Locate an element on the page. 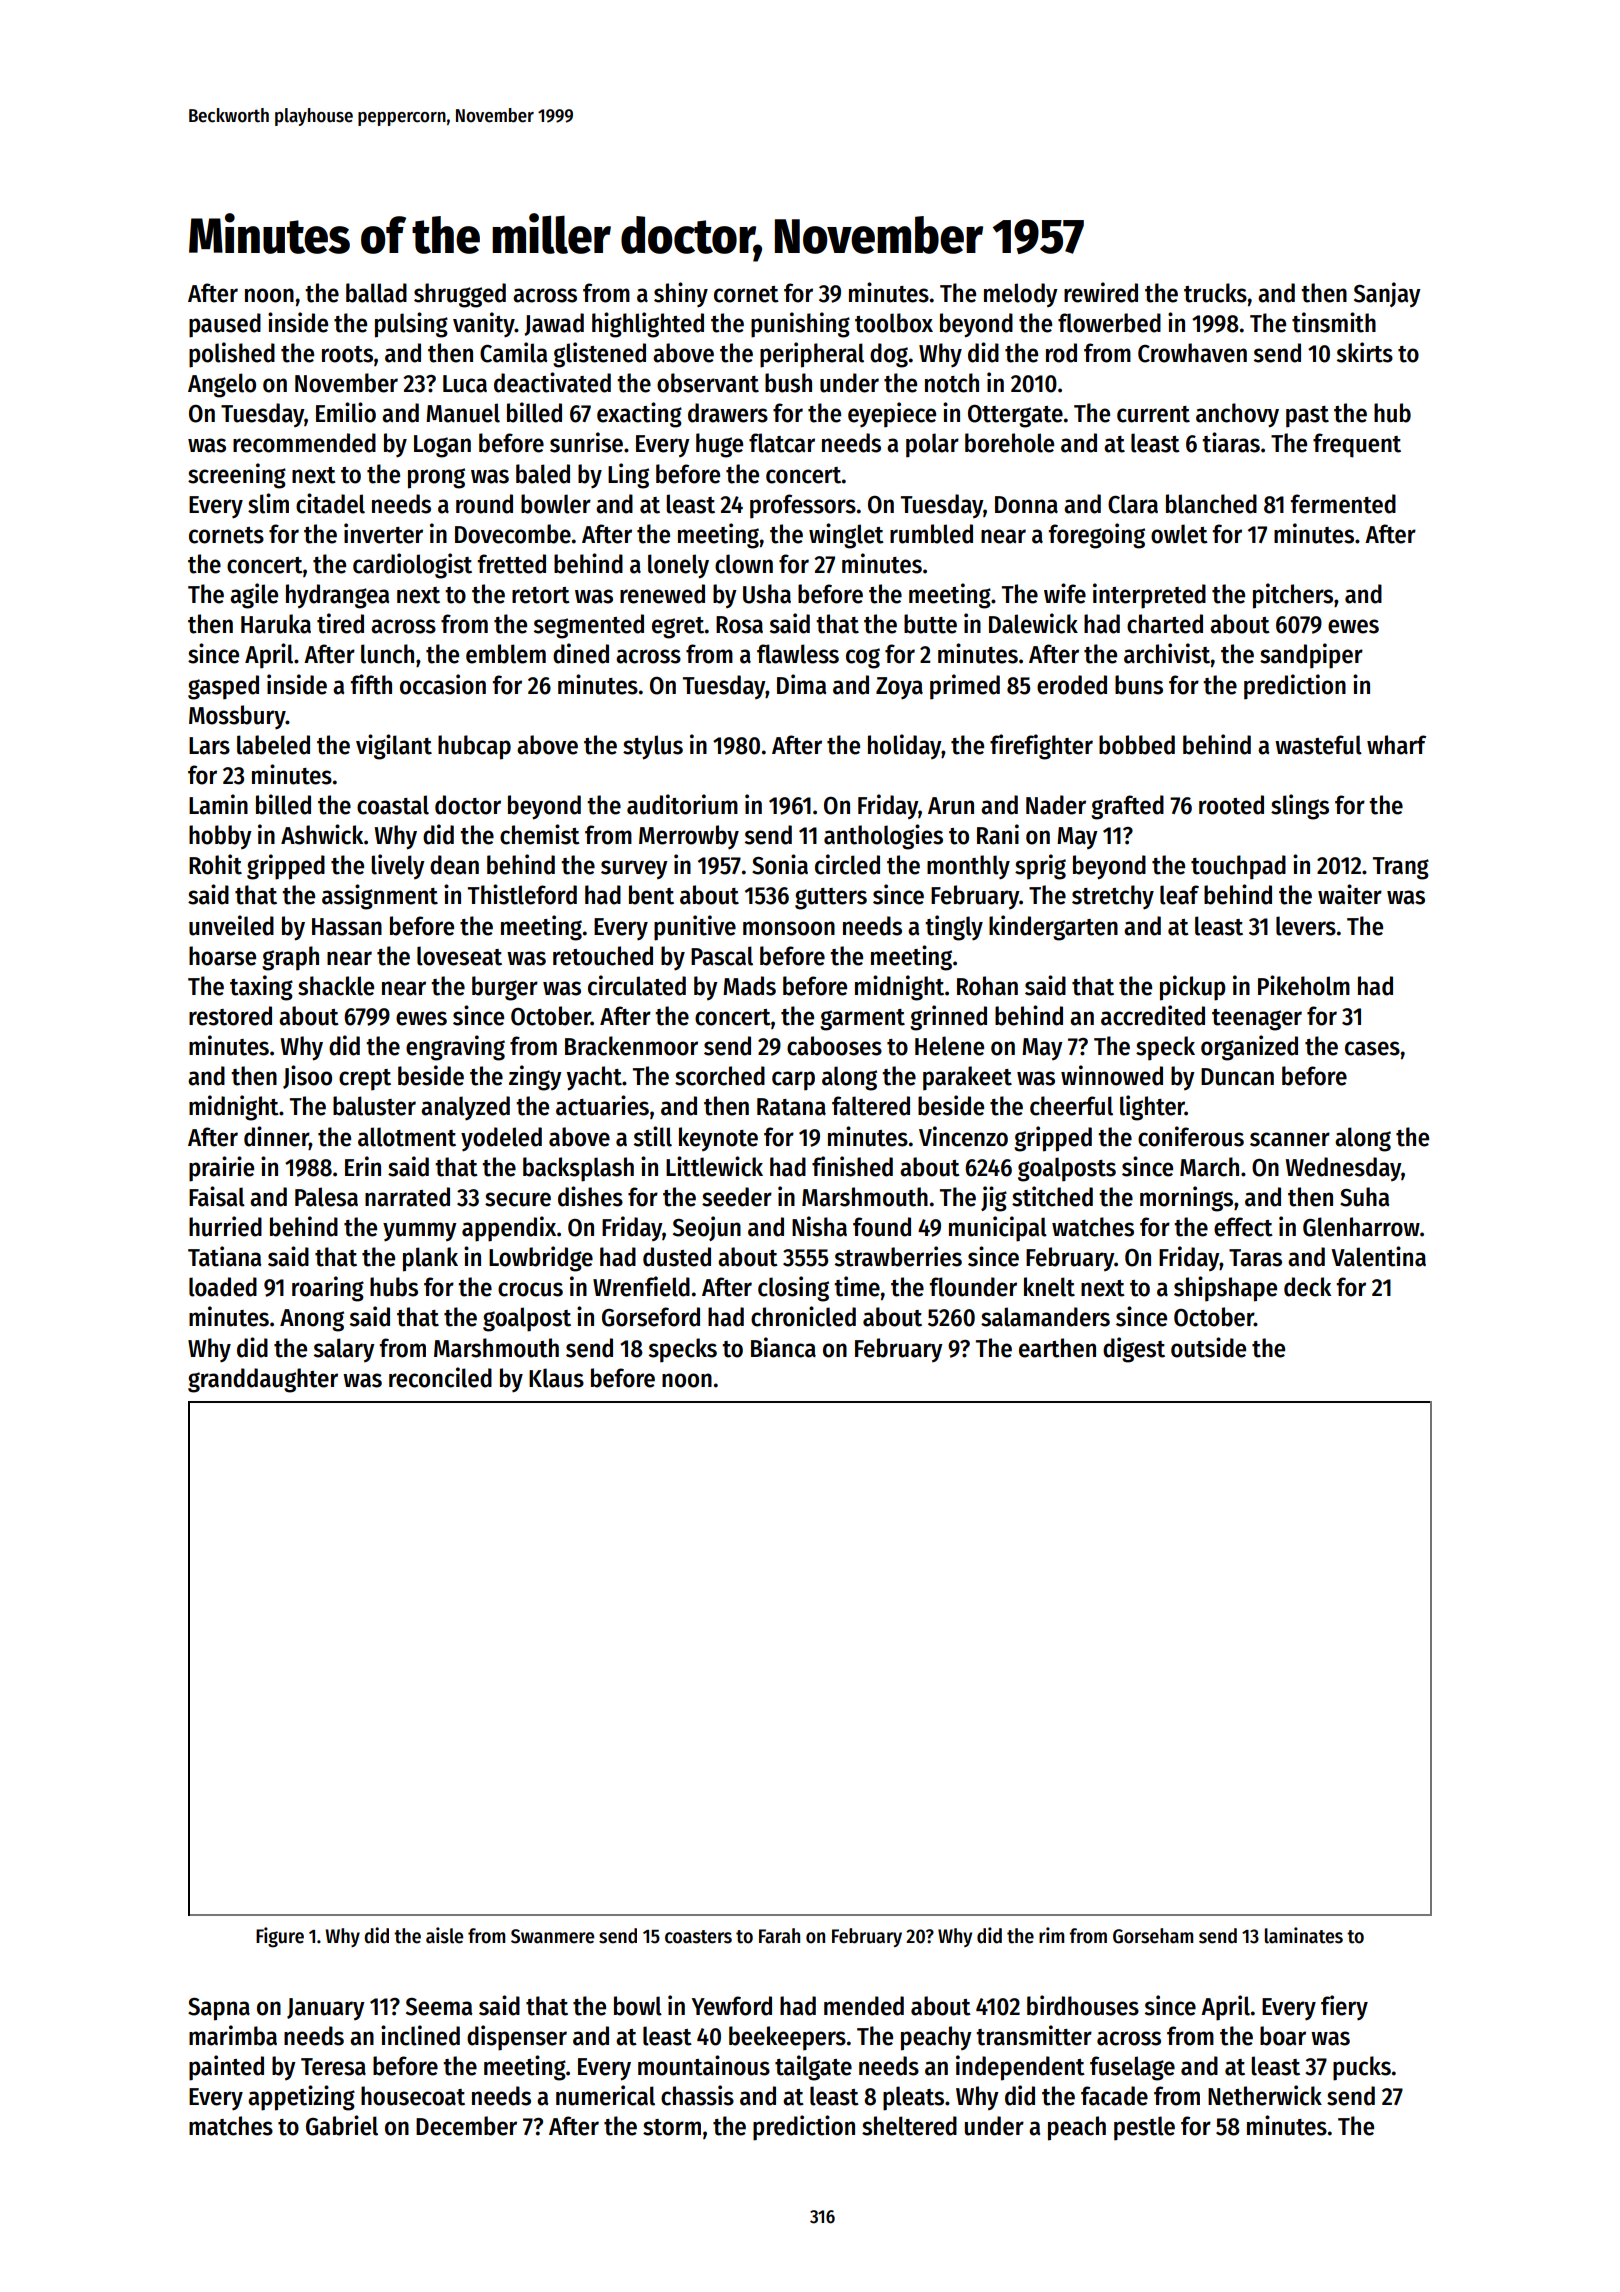 This page has width=1620, height=2292. inverter is located at coordinates (383, 533).
